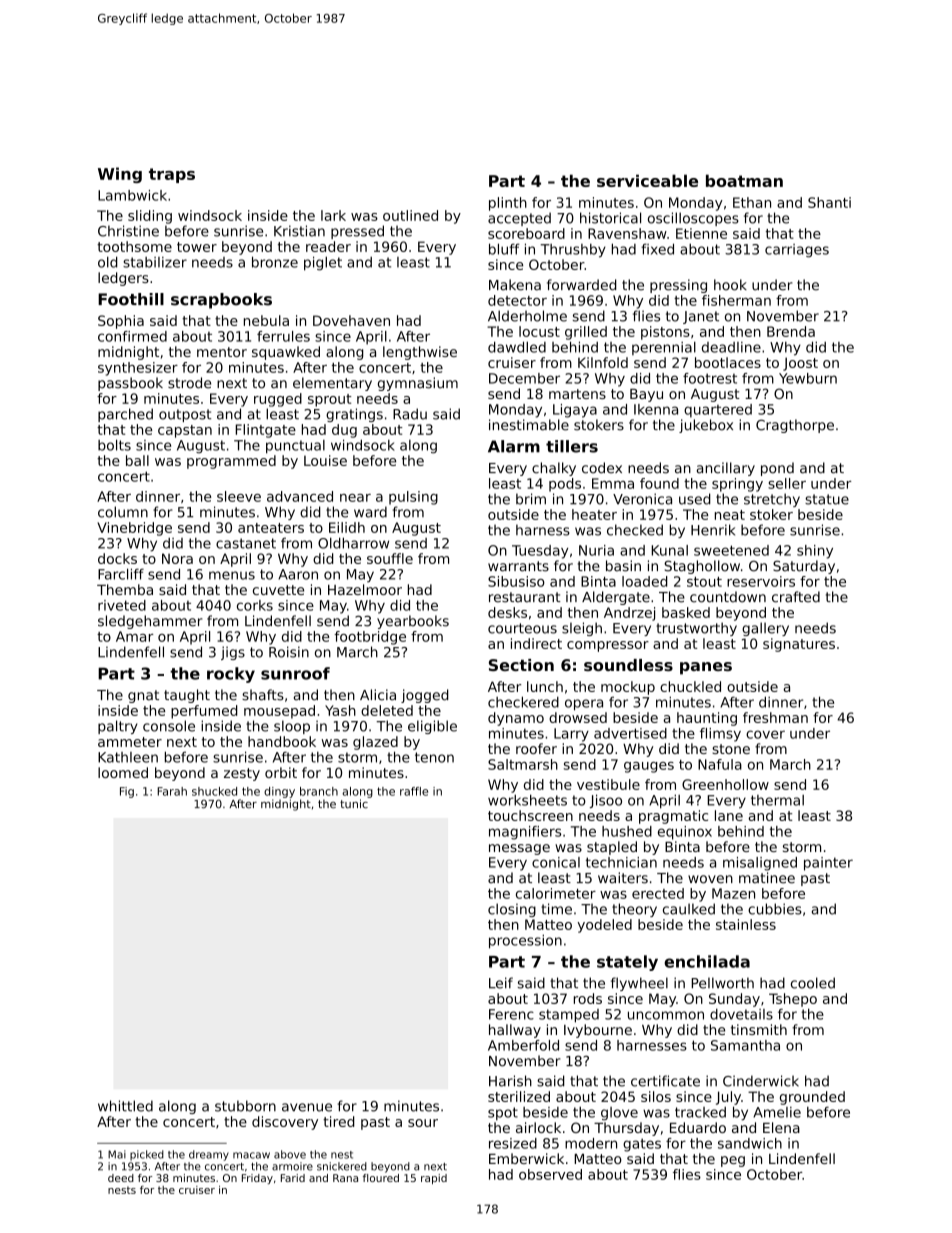 This screenshot has height=1233, width=952. I want to click on dynamo, so click(516, 719).
